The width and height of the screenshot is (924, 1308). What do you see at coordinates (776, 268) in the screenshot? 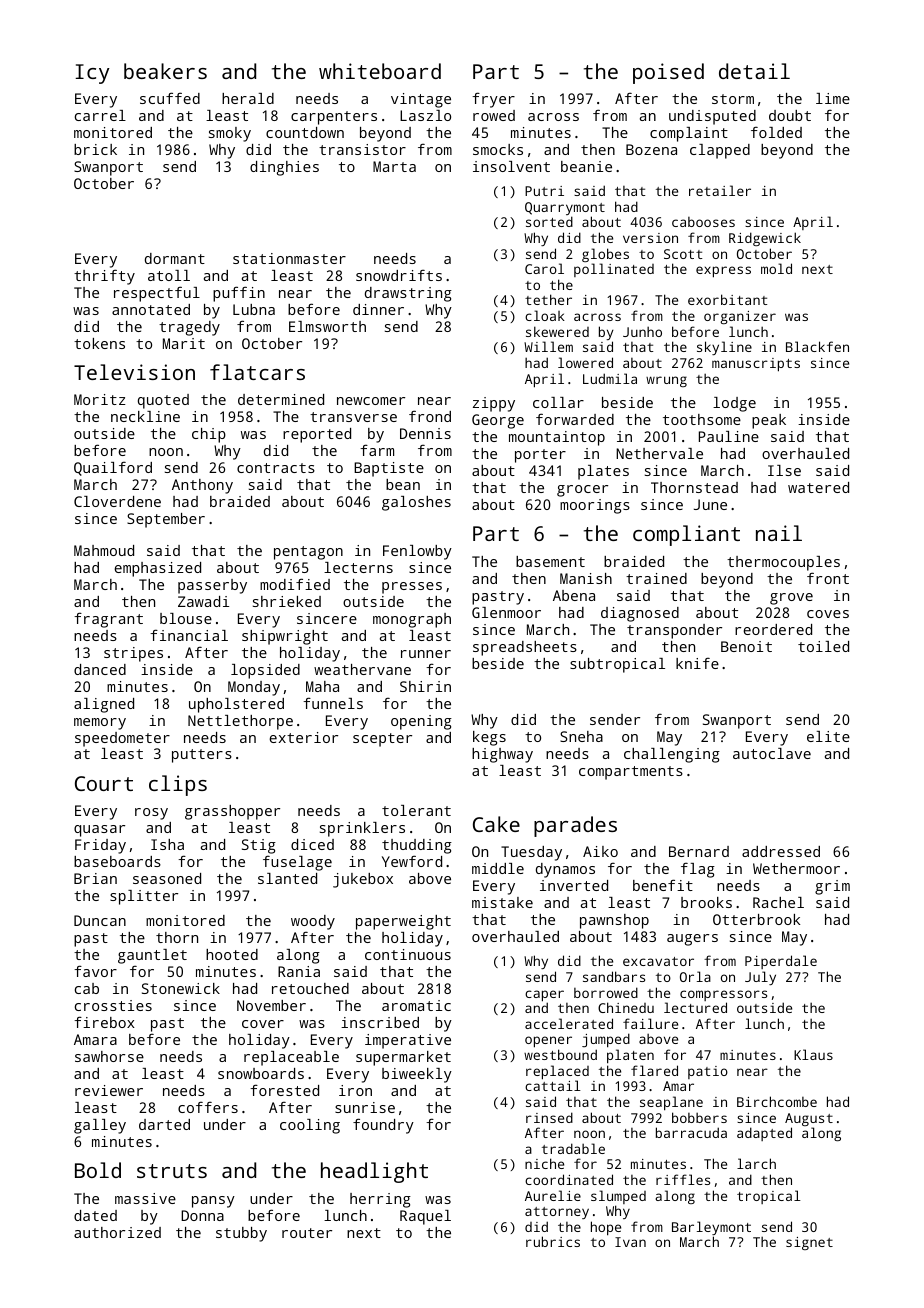
I see `mold` at bounding box center [776, 268].
